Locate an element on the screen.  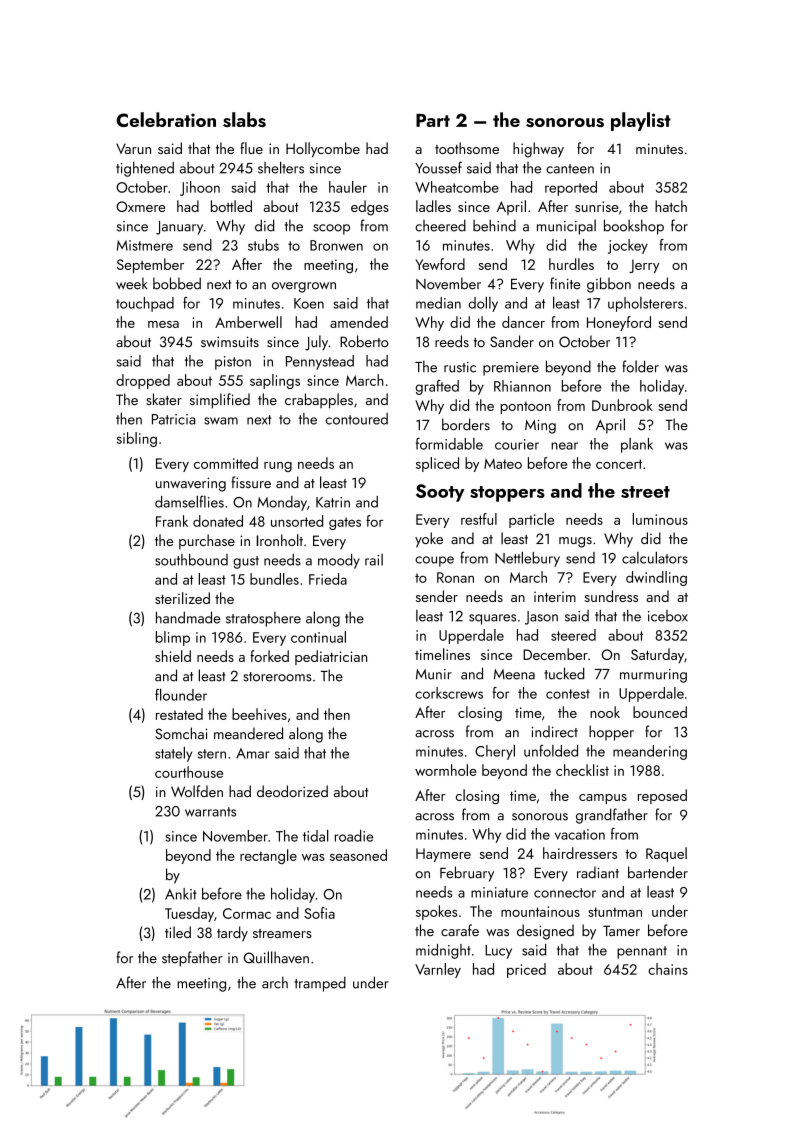
forked is located at coordinates (269, 656).
